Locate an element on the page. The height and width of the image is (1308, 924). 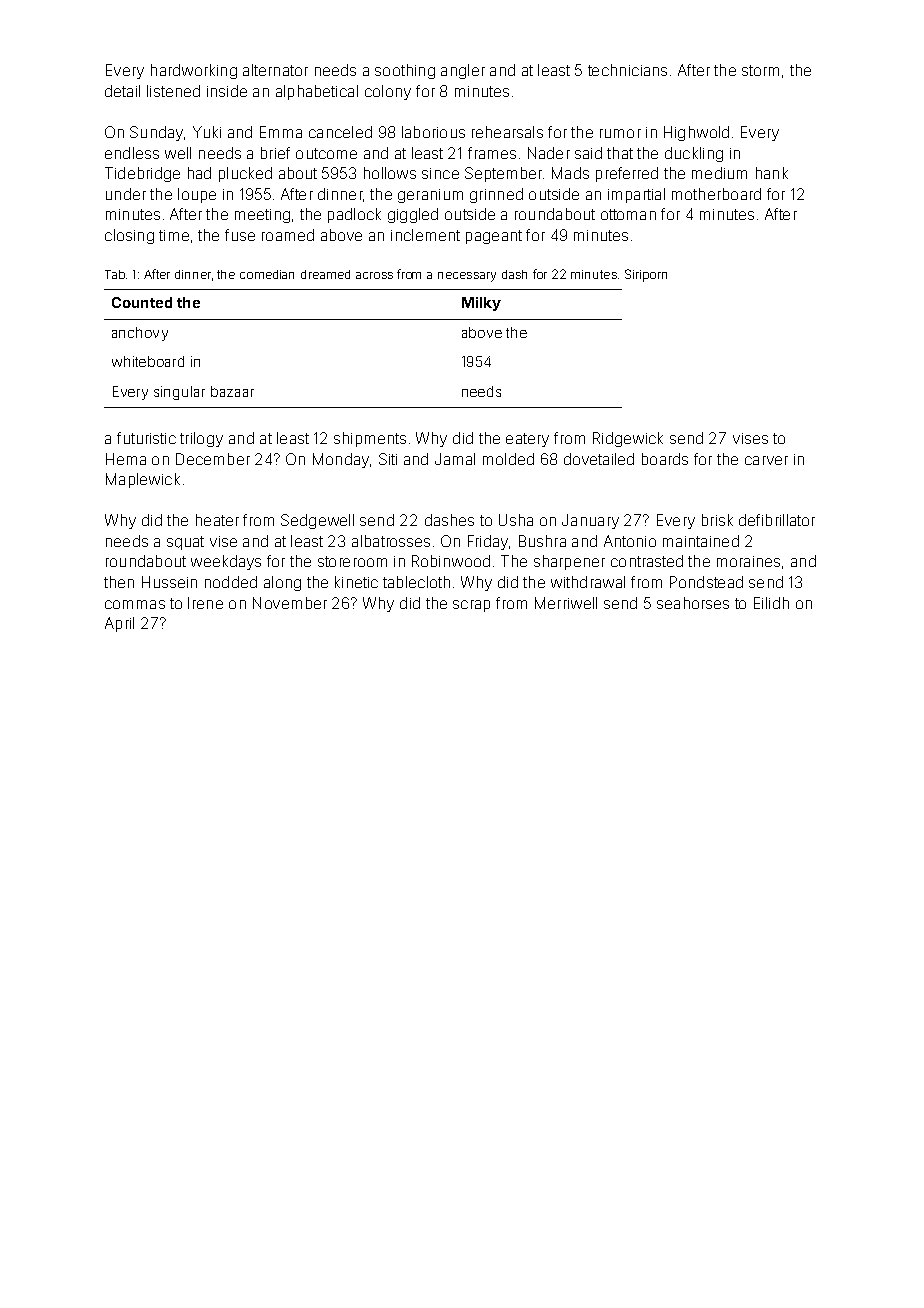
Ridgewick is located at coordinates (628, 439).
